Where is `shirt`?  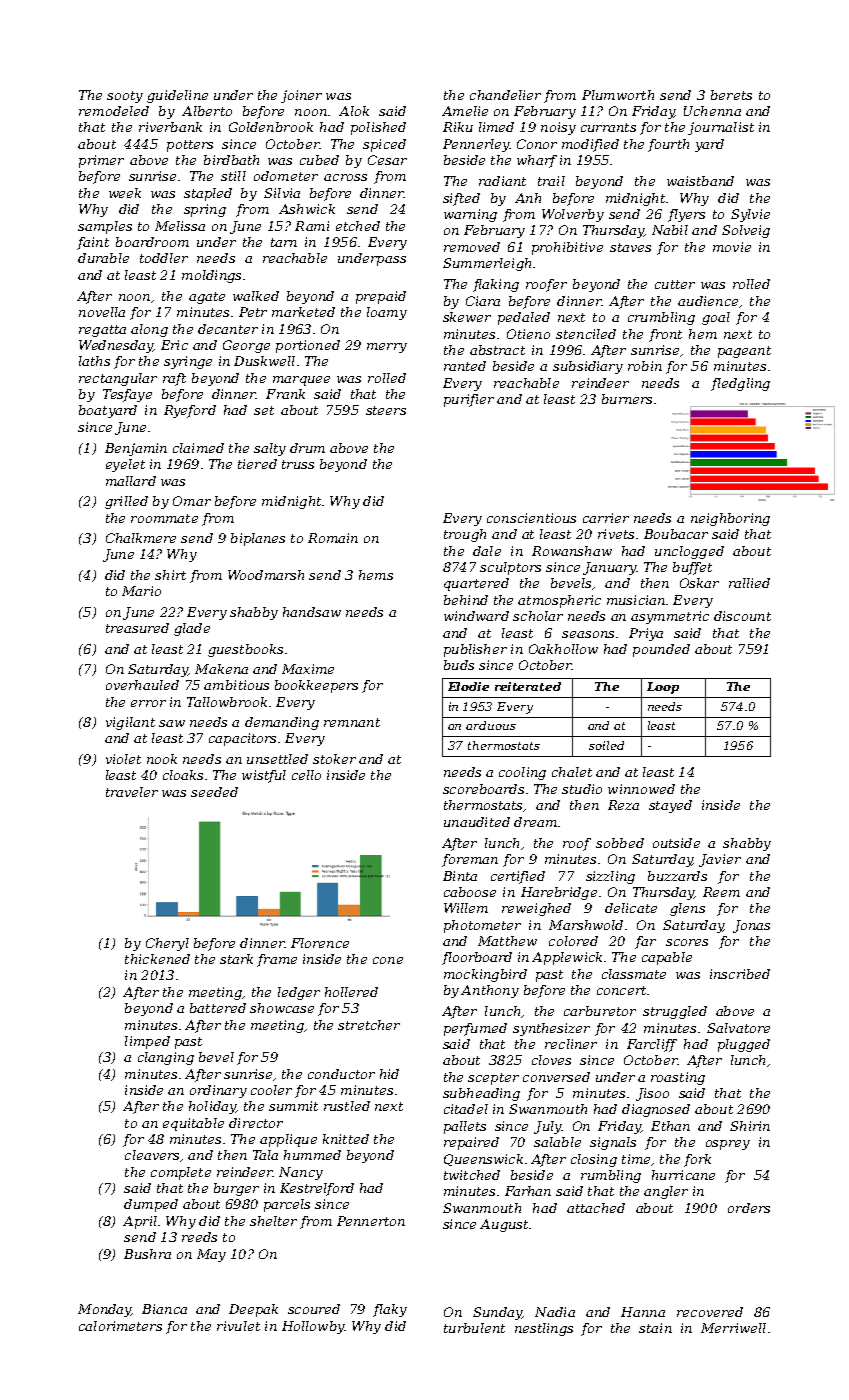 shirt is located at coordinates (170, 575).
